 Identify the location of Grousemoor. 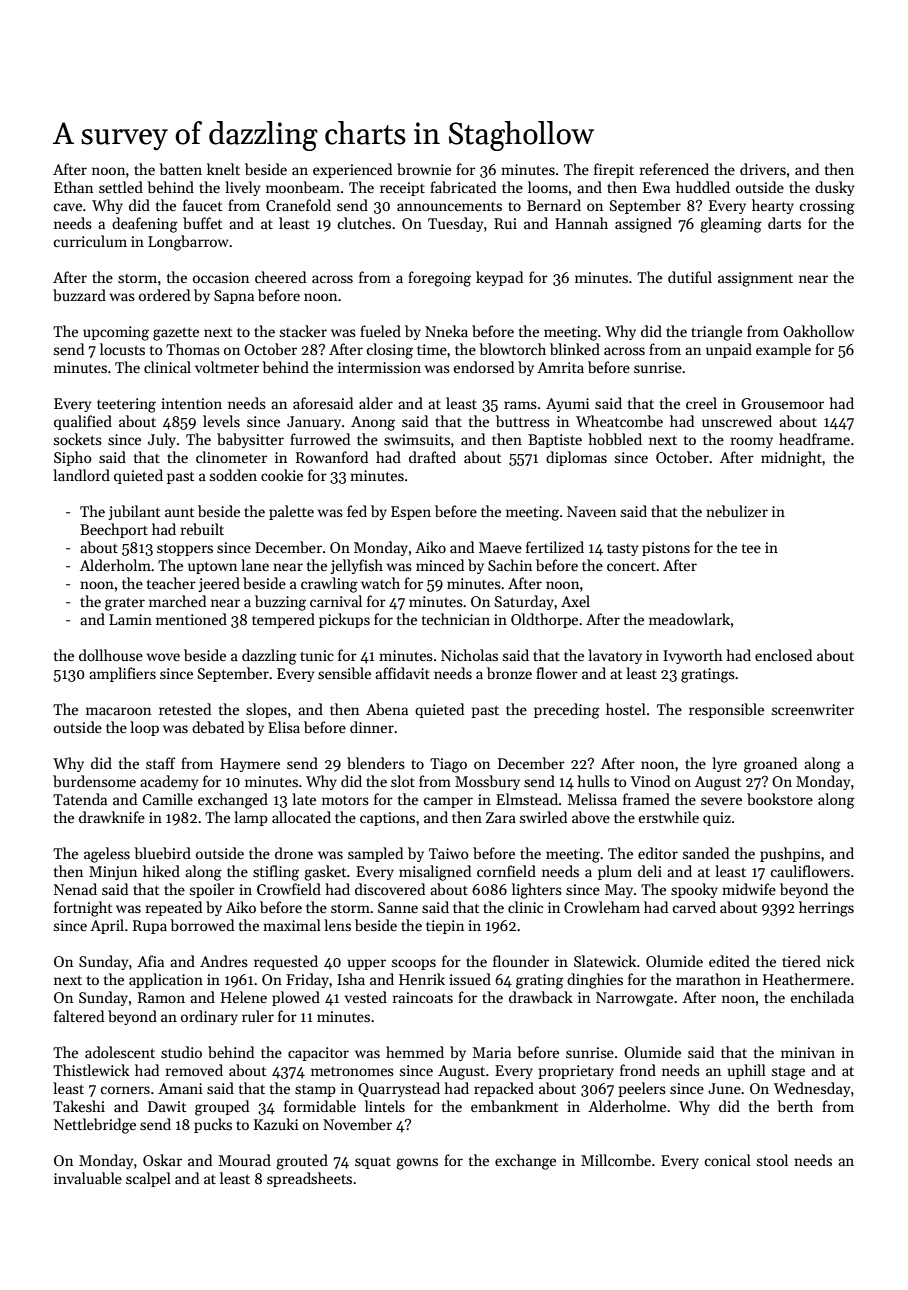
(782, 403).
